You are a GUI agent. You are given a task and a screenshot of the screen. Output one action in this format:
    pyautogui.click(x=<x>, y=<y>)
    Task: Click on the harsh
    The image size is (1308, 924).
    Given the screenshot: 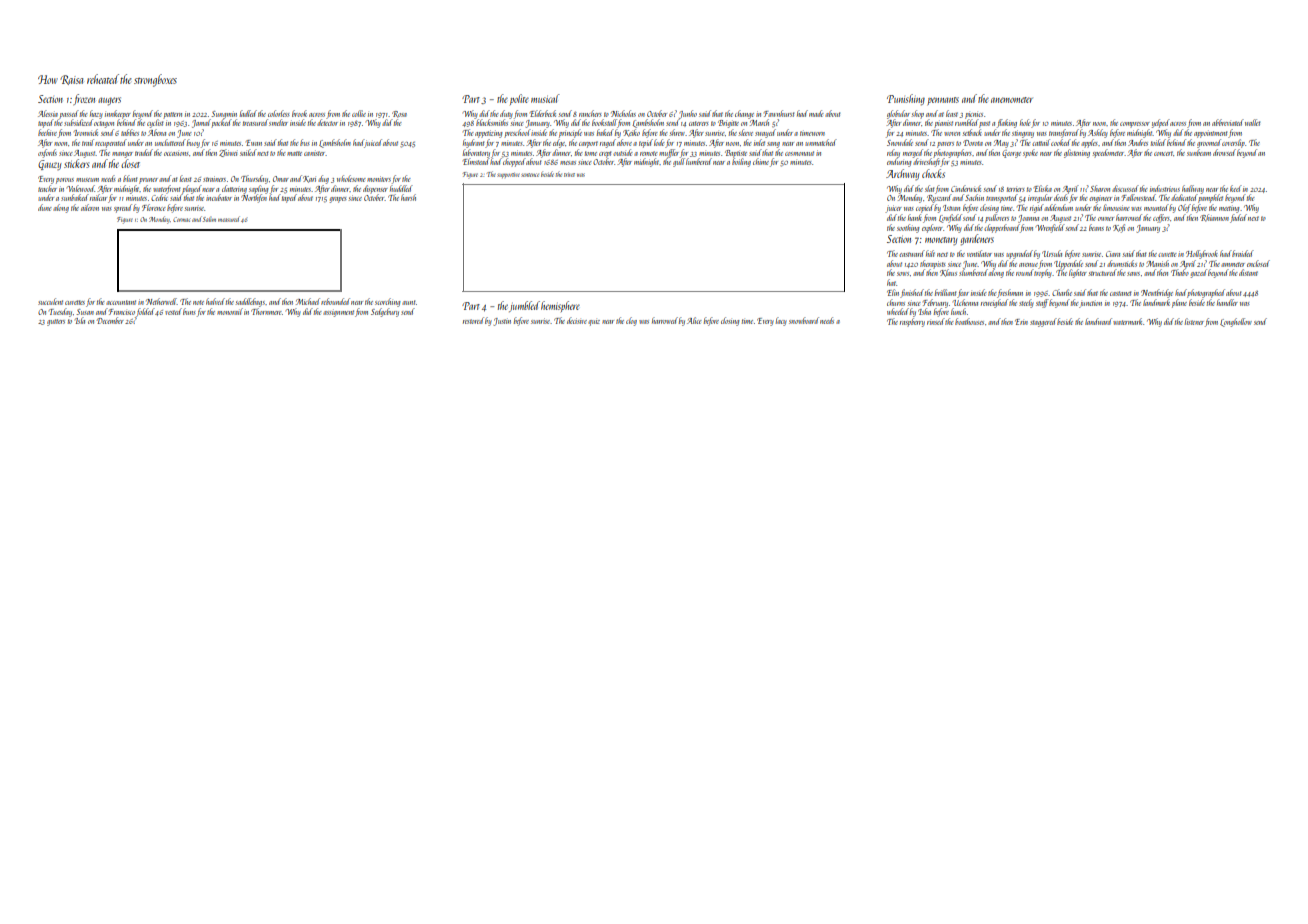 What is the action you would take?
    pyautogui.click(x=408, y=197)
